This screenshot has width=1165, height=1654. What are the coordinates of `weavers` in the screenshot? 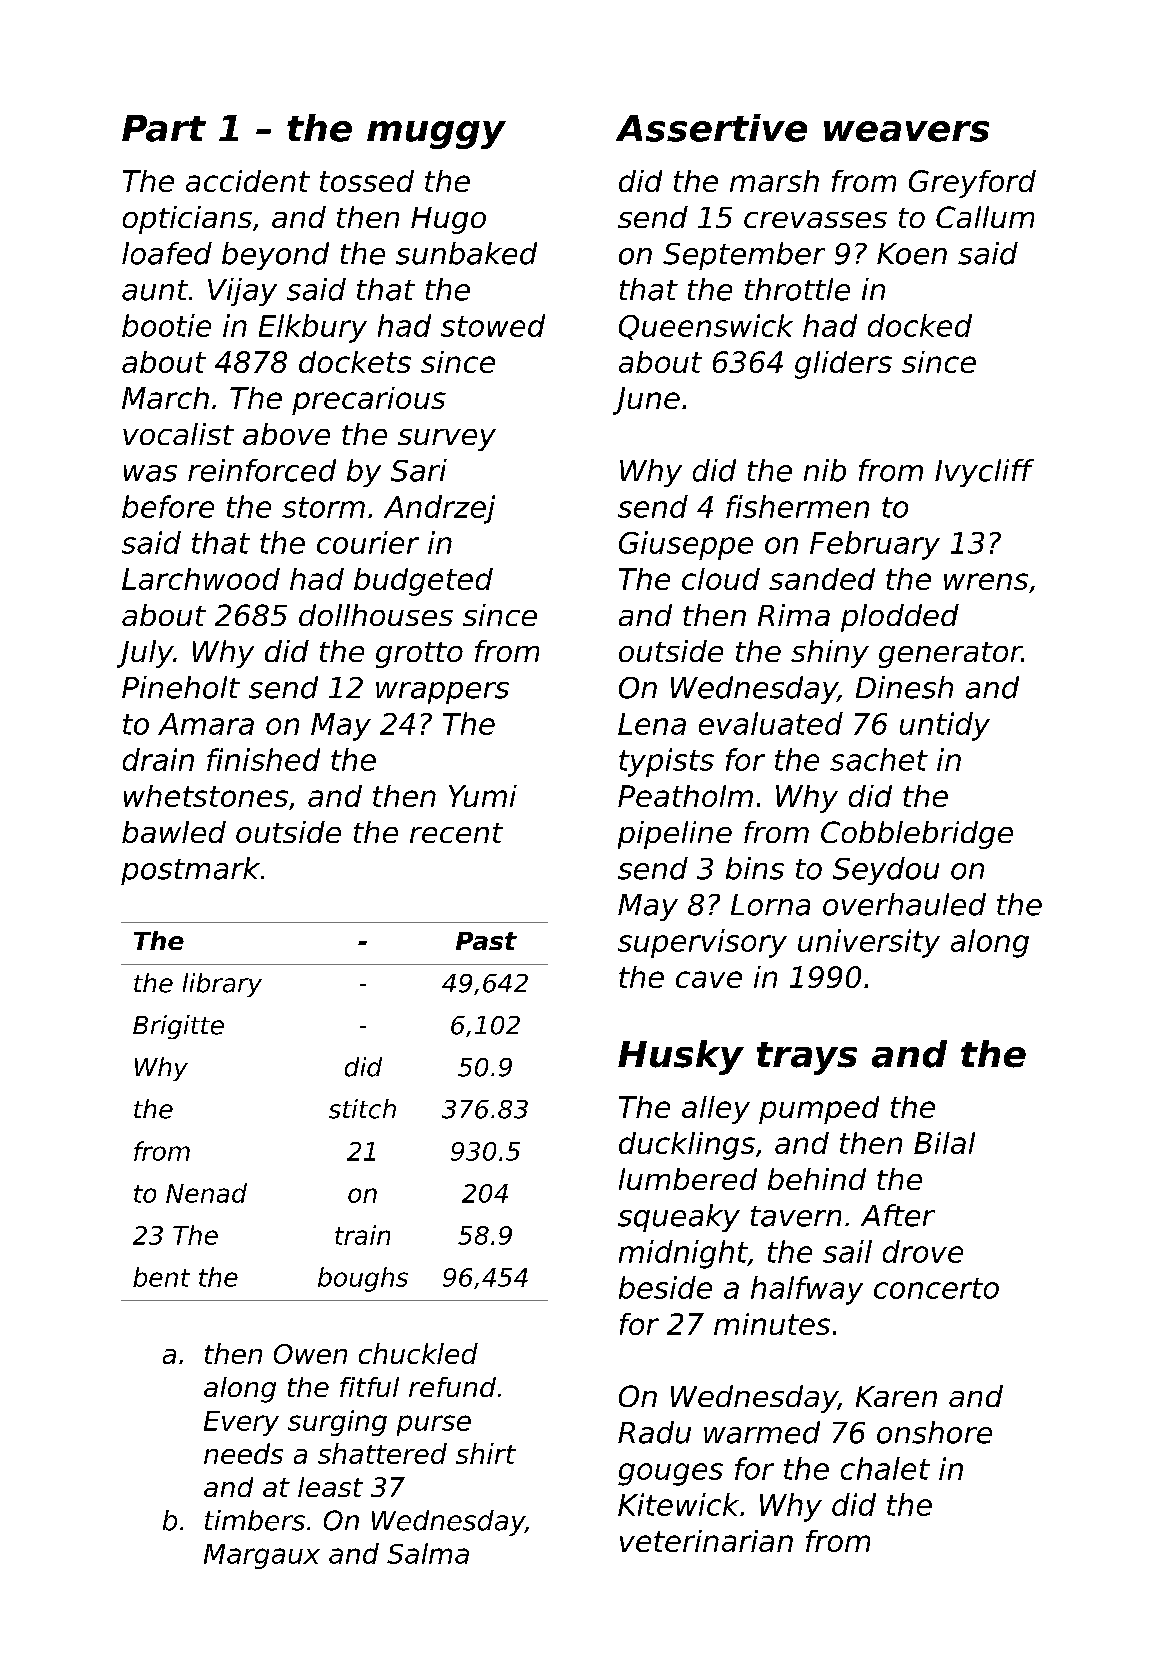 It's located at (906, 131).
